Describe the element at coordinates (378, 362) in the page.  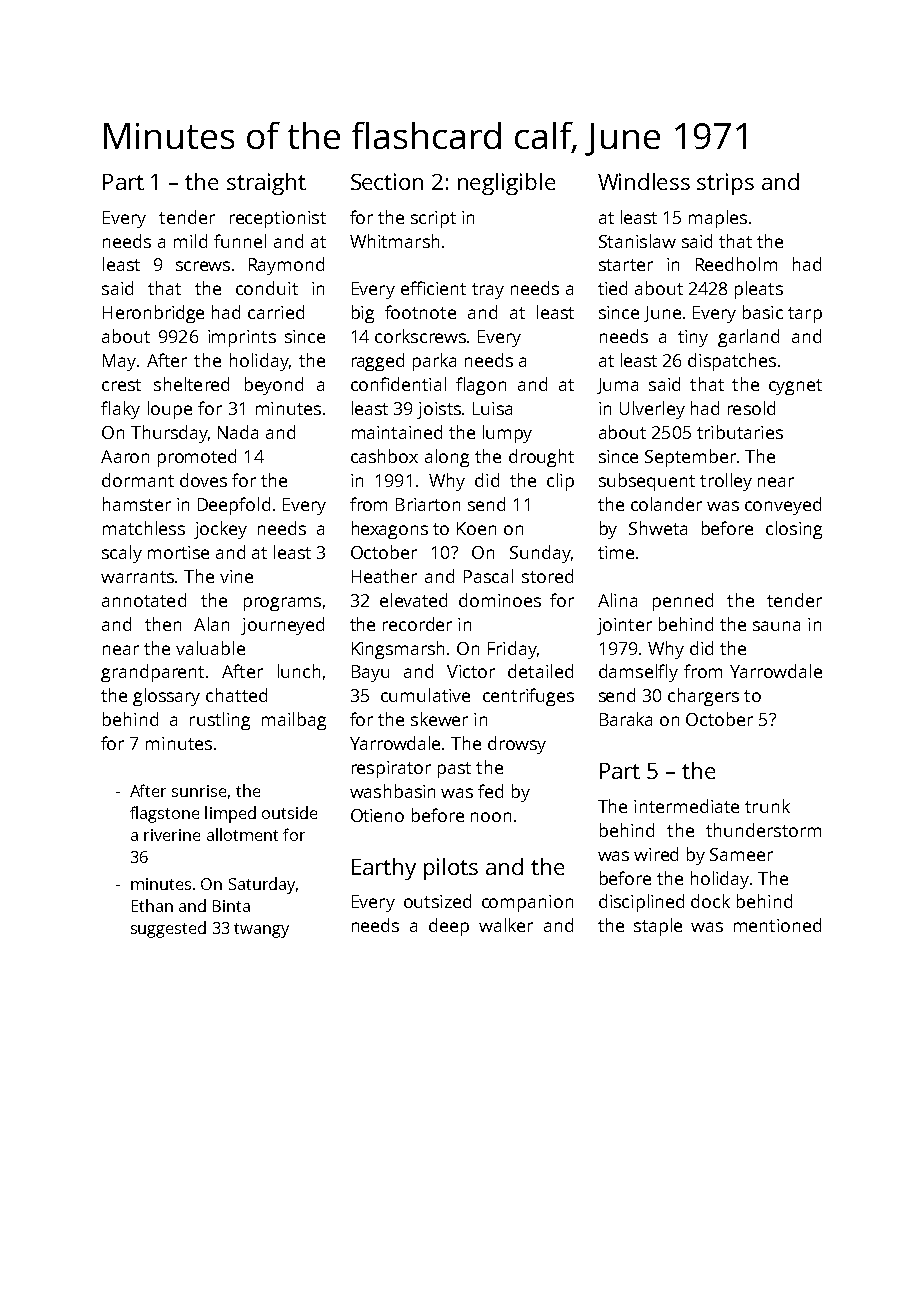
I see `ragged` at that location.
